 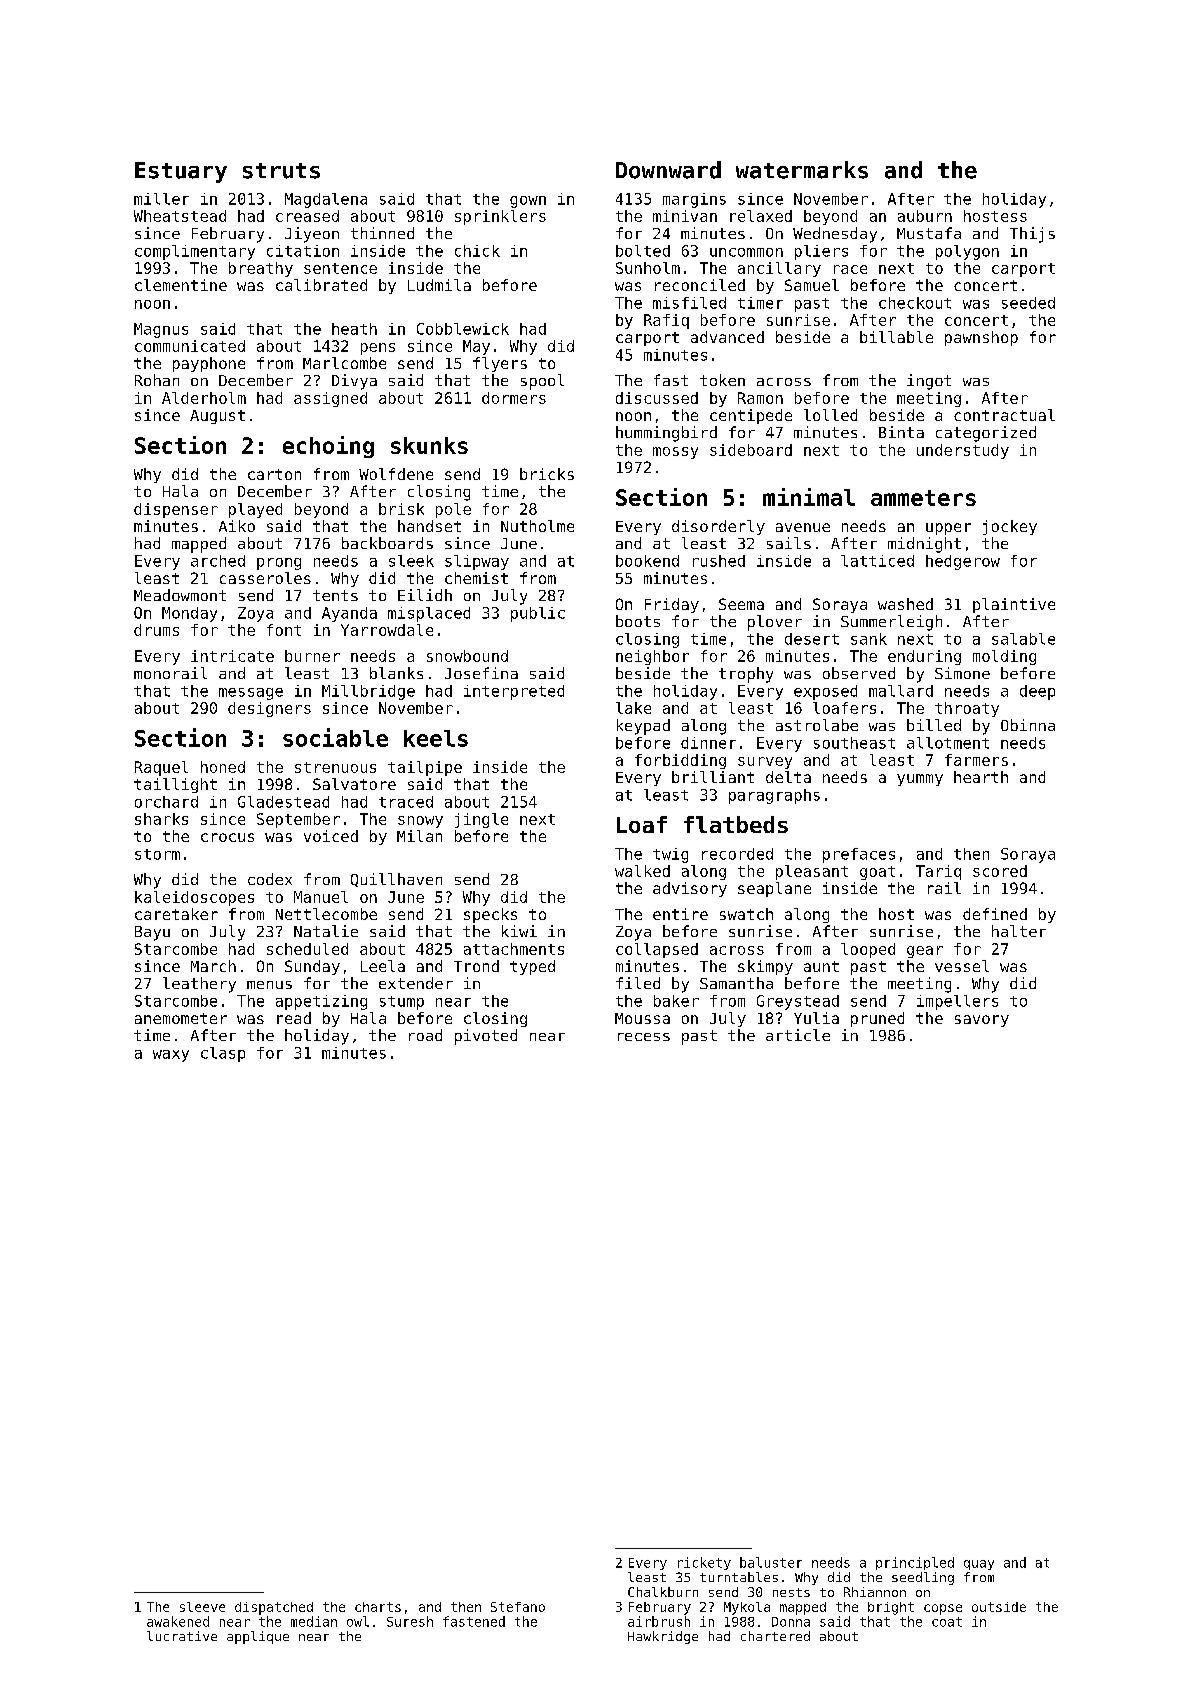 What do you see at coordinates (476, 347) in the page?
I see `May` at bounding box center [476, 347].
